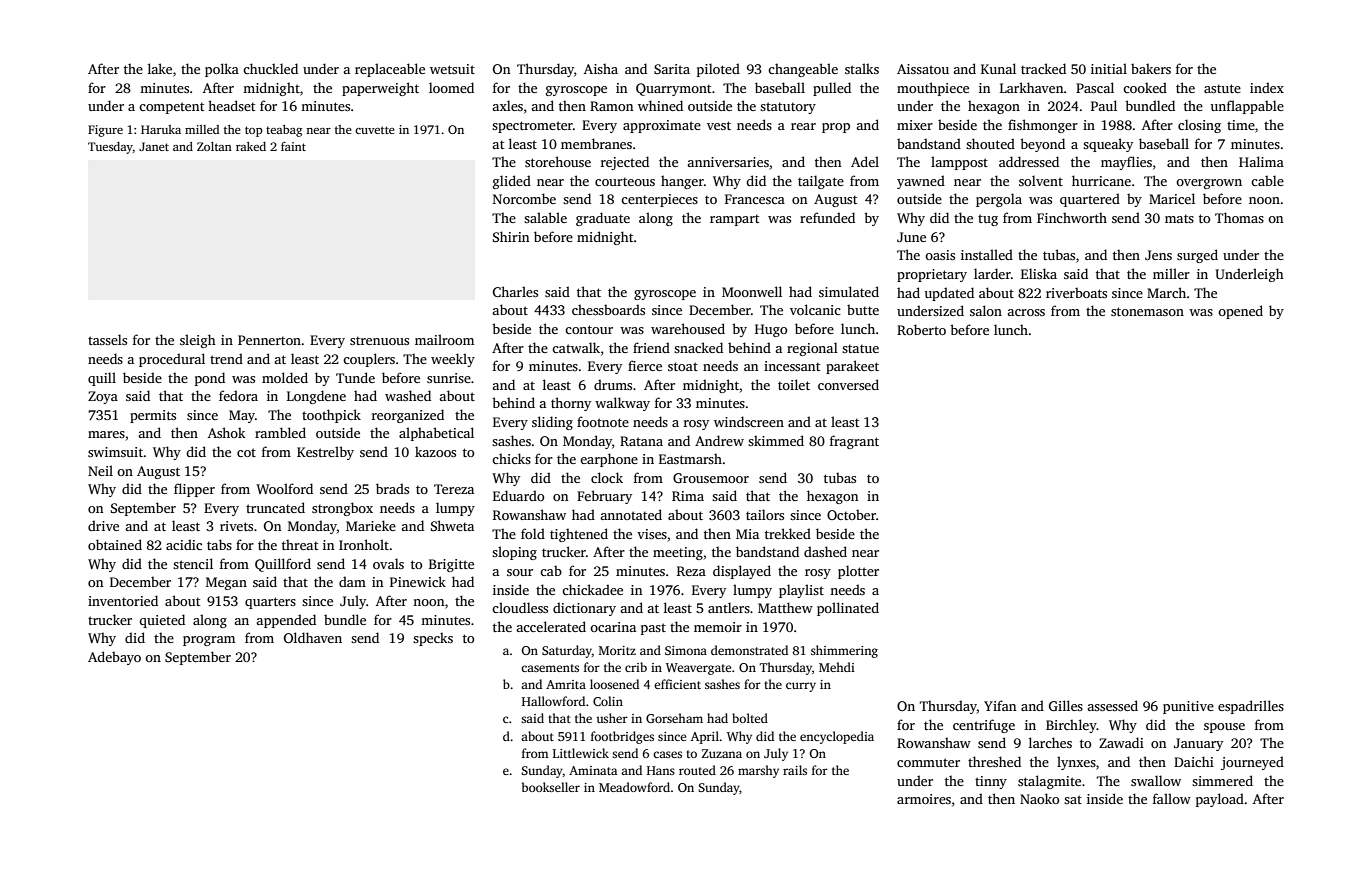  What do you see at coordinates (848, 609) in the document?
I see `pollinated` at bounding box center [848, 609].
